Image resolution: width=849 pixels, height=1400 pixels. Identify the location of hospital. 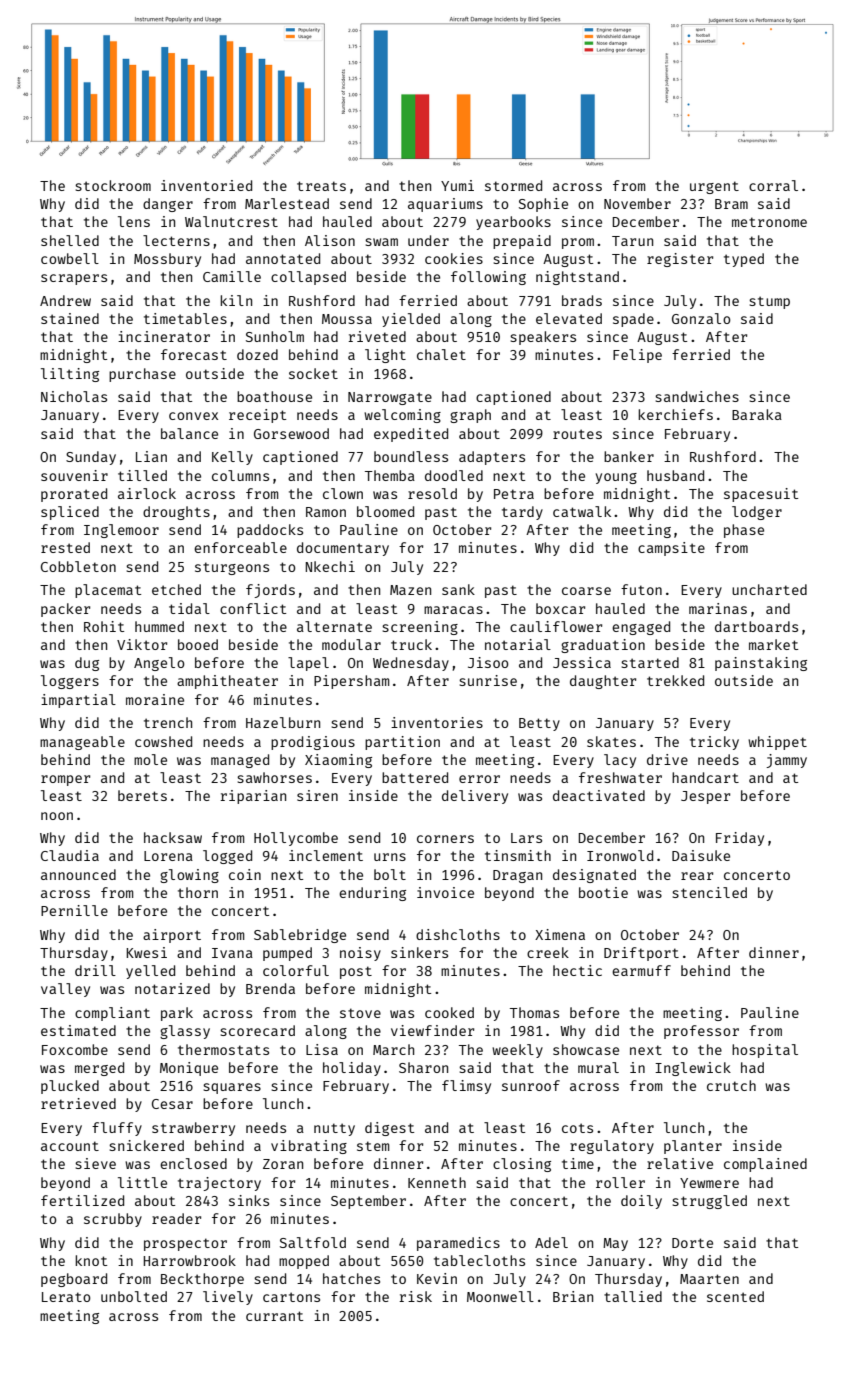
(765, 1051).
